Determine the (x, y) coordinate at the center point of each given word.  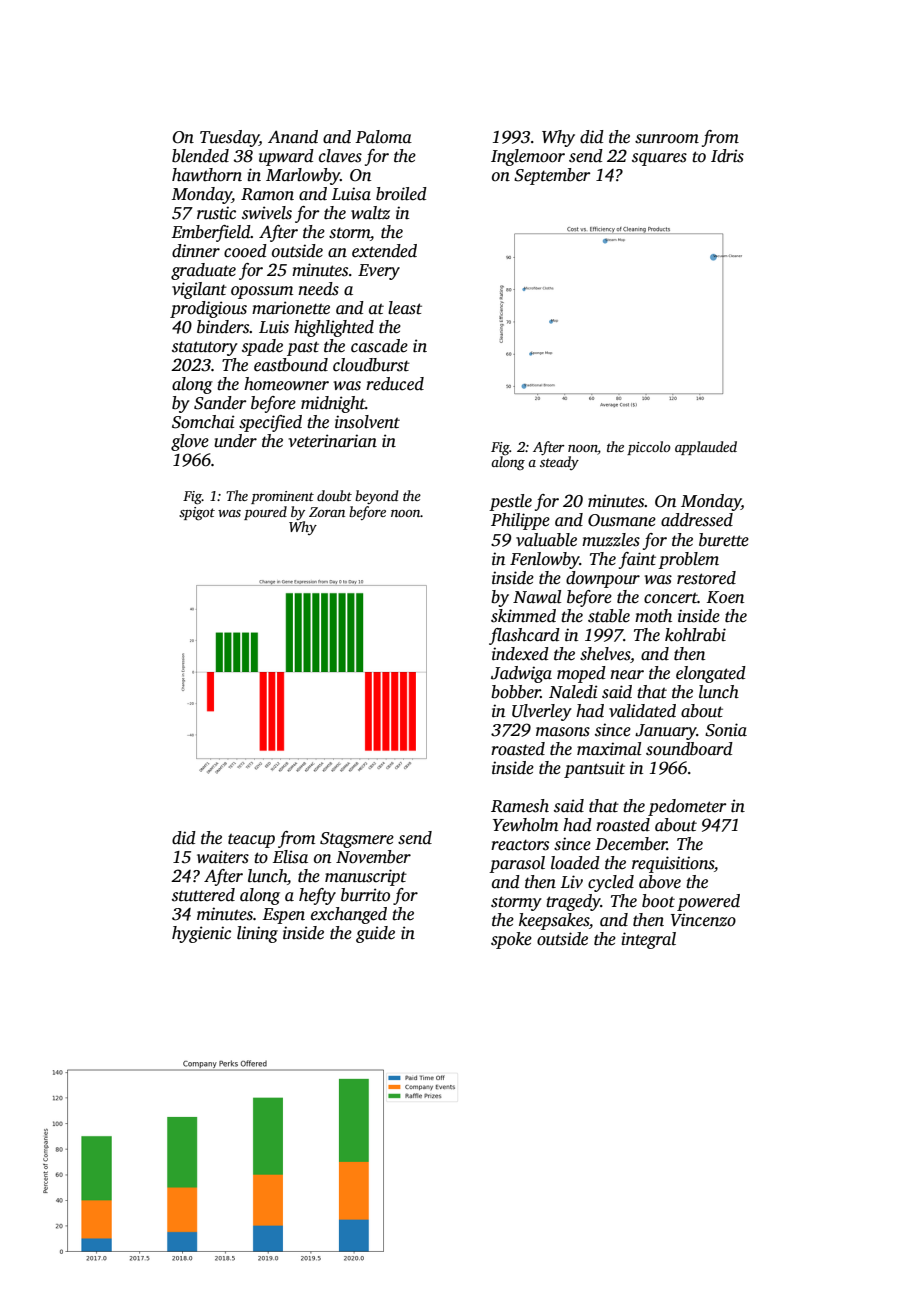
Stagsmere (357, 840)
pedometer (687, 807)
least (405, 308)
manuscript (366, 877)
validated (642, 711)
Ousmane (622, 520)
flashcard (524, 636)
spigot (197, 513)
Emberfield (211, 233)
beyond (376, 497)
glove (190, 442)
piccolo (649, 448)
